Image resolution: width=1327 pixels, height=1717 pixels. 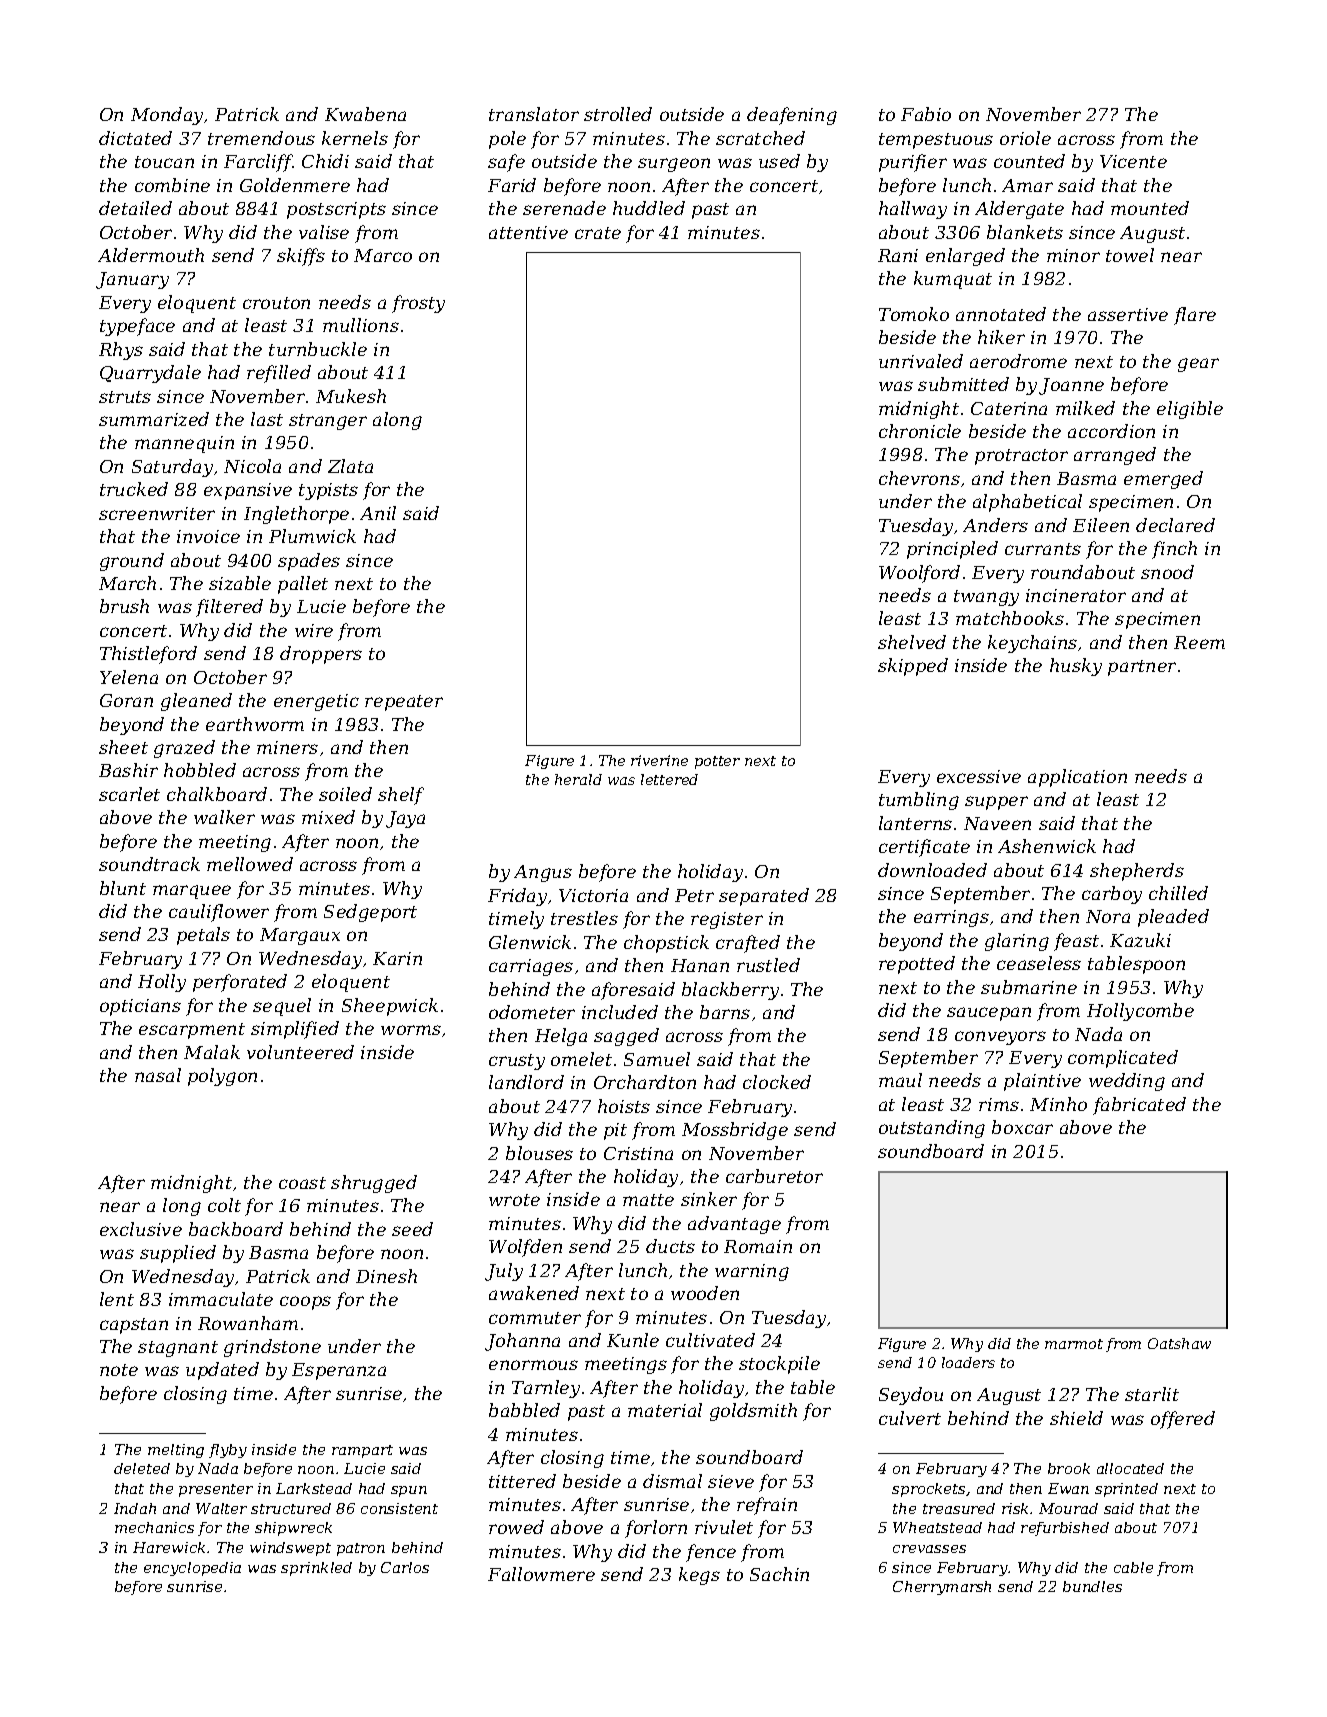 What do you see at coordinates (1173, 918) in the page?
I see `pleaded` at bounding box center [1173, 918].
